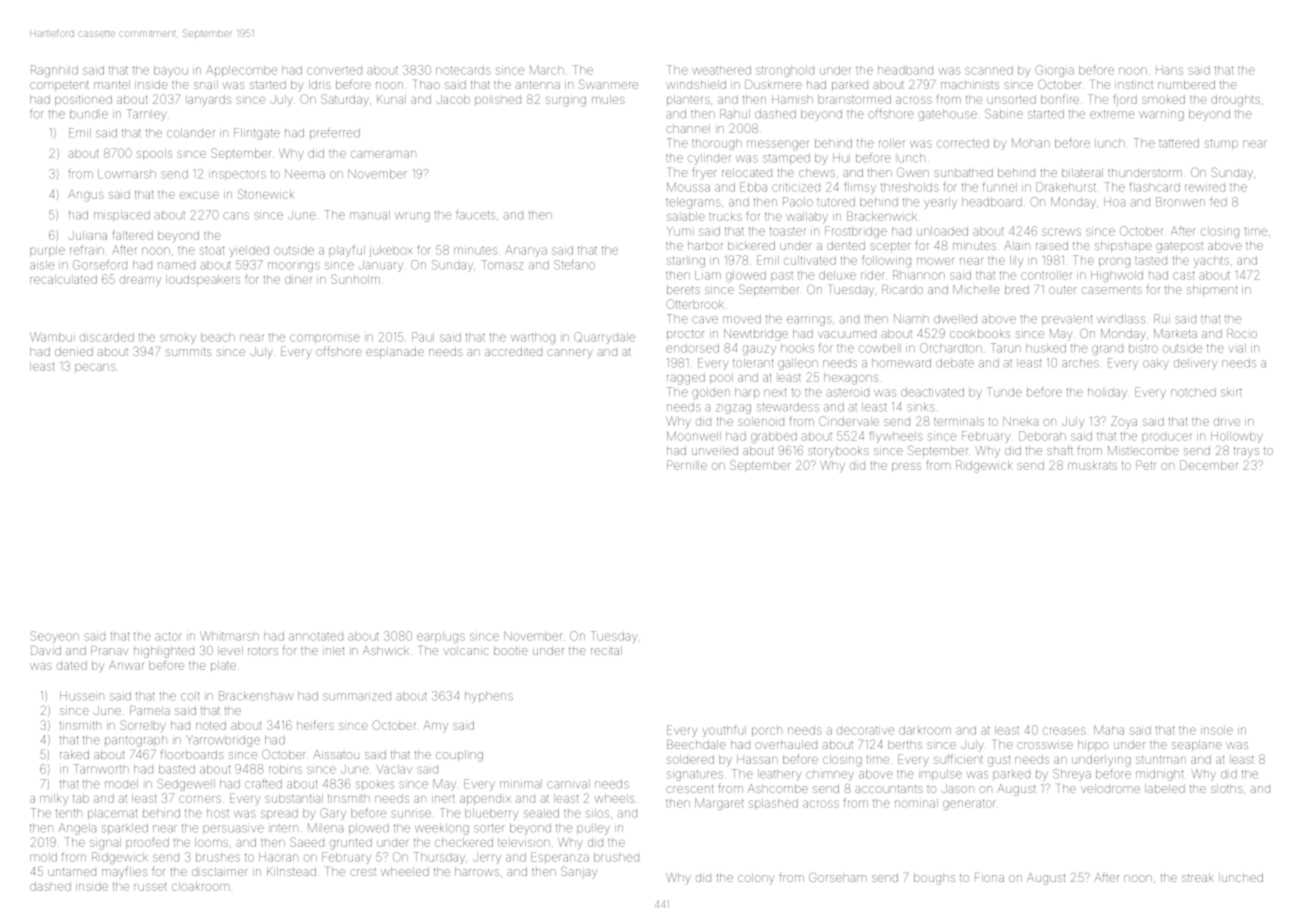 The width and height of the screenshot is (1308, 924). I want to click on colony, so click(756, 879).
